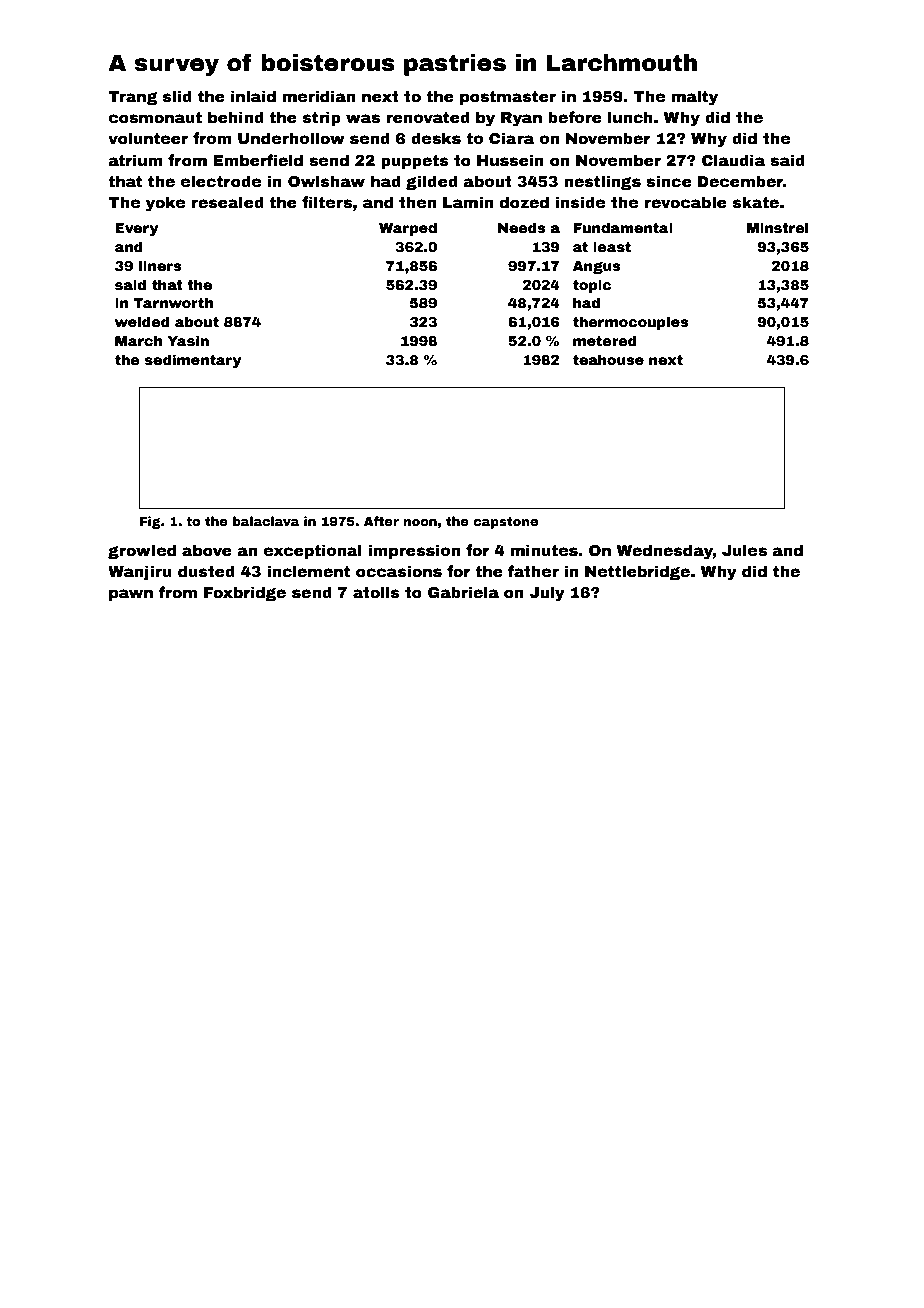 This screenshot has height=1308, width=924. What do you see at coordinates (428, 117) in the screenshot?
I see `renovated` at bounding box center [428, 117].
